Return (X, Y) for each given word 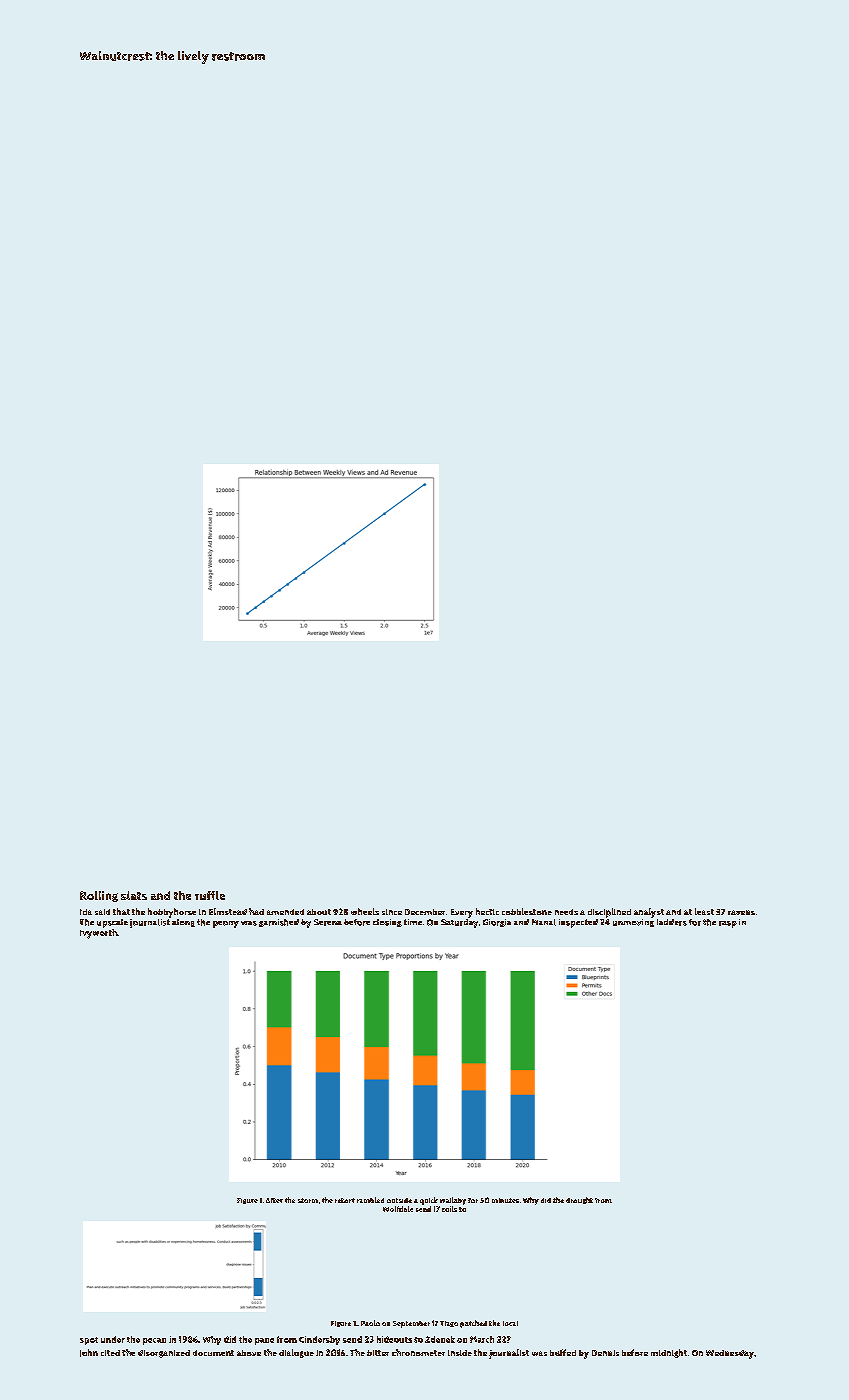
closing (387, 923)
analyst (649, 913)
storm (308, 1200)
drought (579, 1200)
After (274, 1200)
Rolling (99, 896)
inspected (578, 923)
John (89, 1353)
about (319, 912)
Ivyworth (98, 934)
